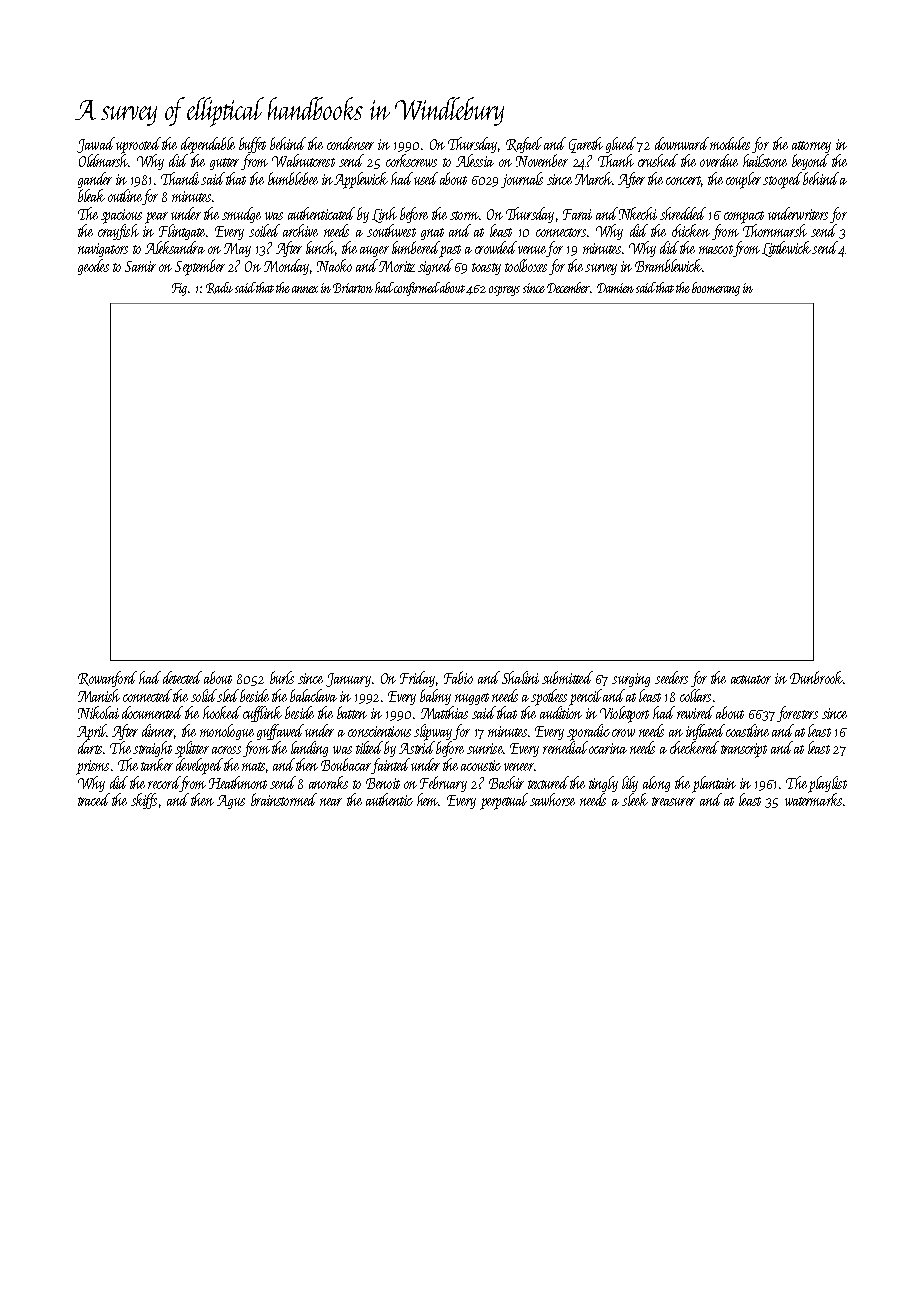 This document has height=1308, width=924. What do you see at coordinates (348, 680) in the document?
I see `January` at bounding box center [348, 680].
